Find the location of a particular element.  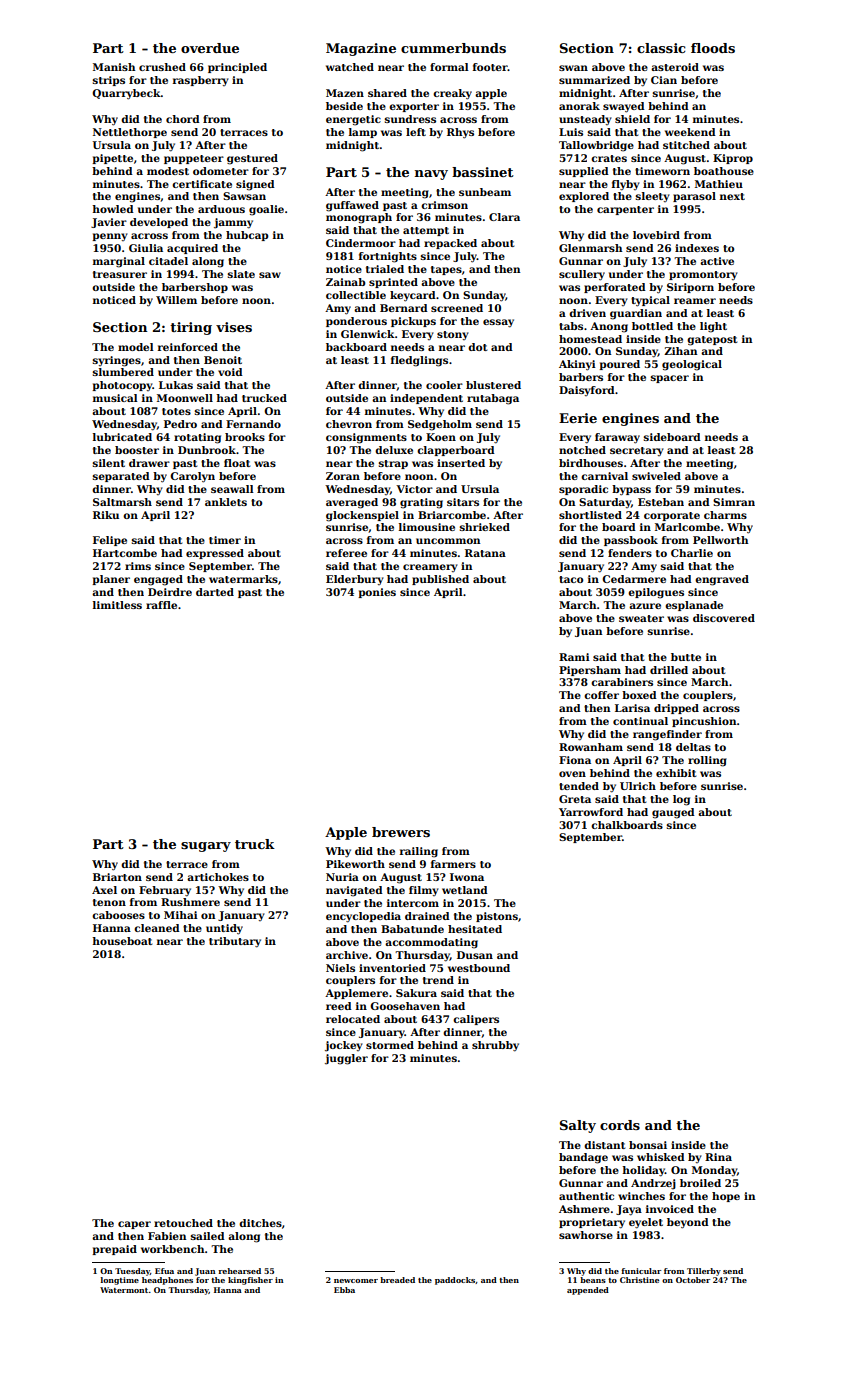

brewers is located at coordinates (401, 832).
